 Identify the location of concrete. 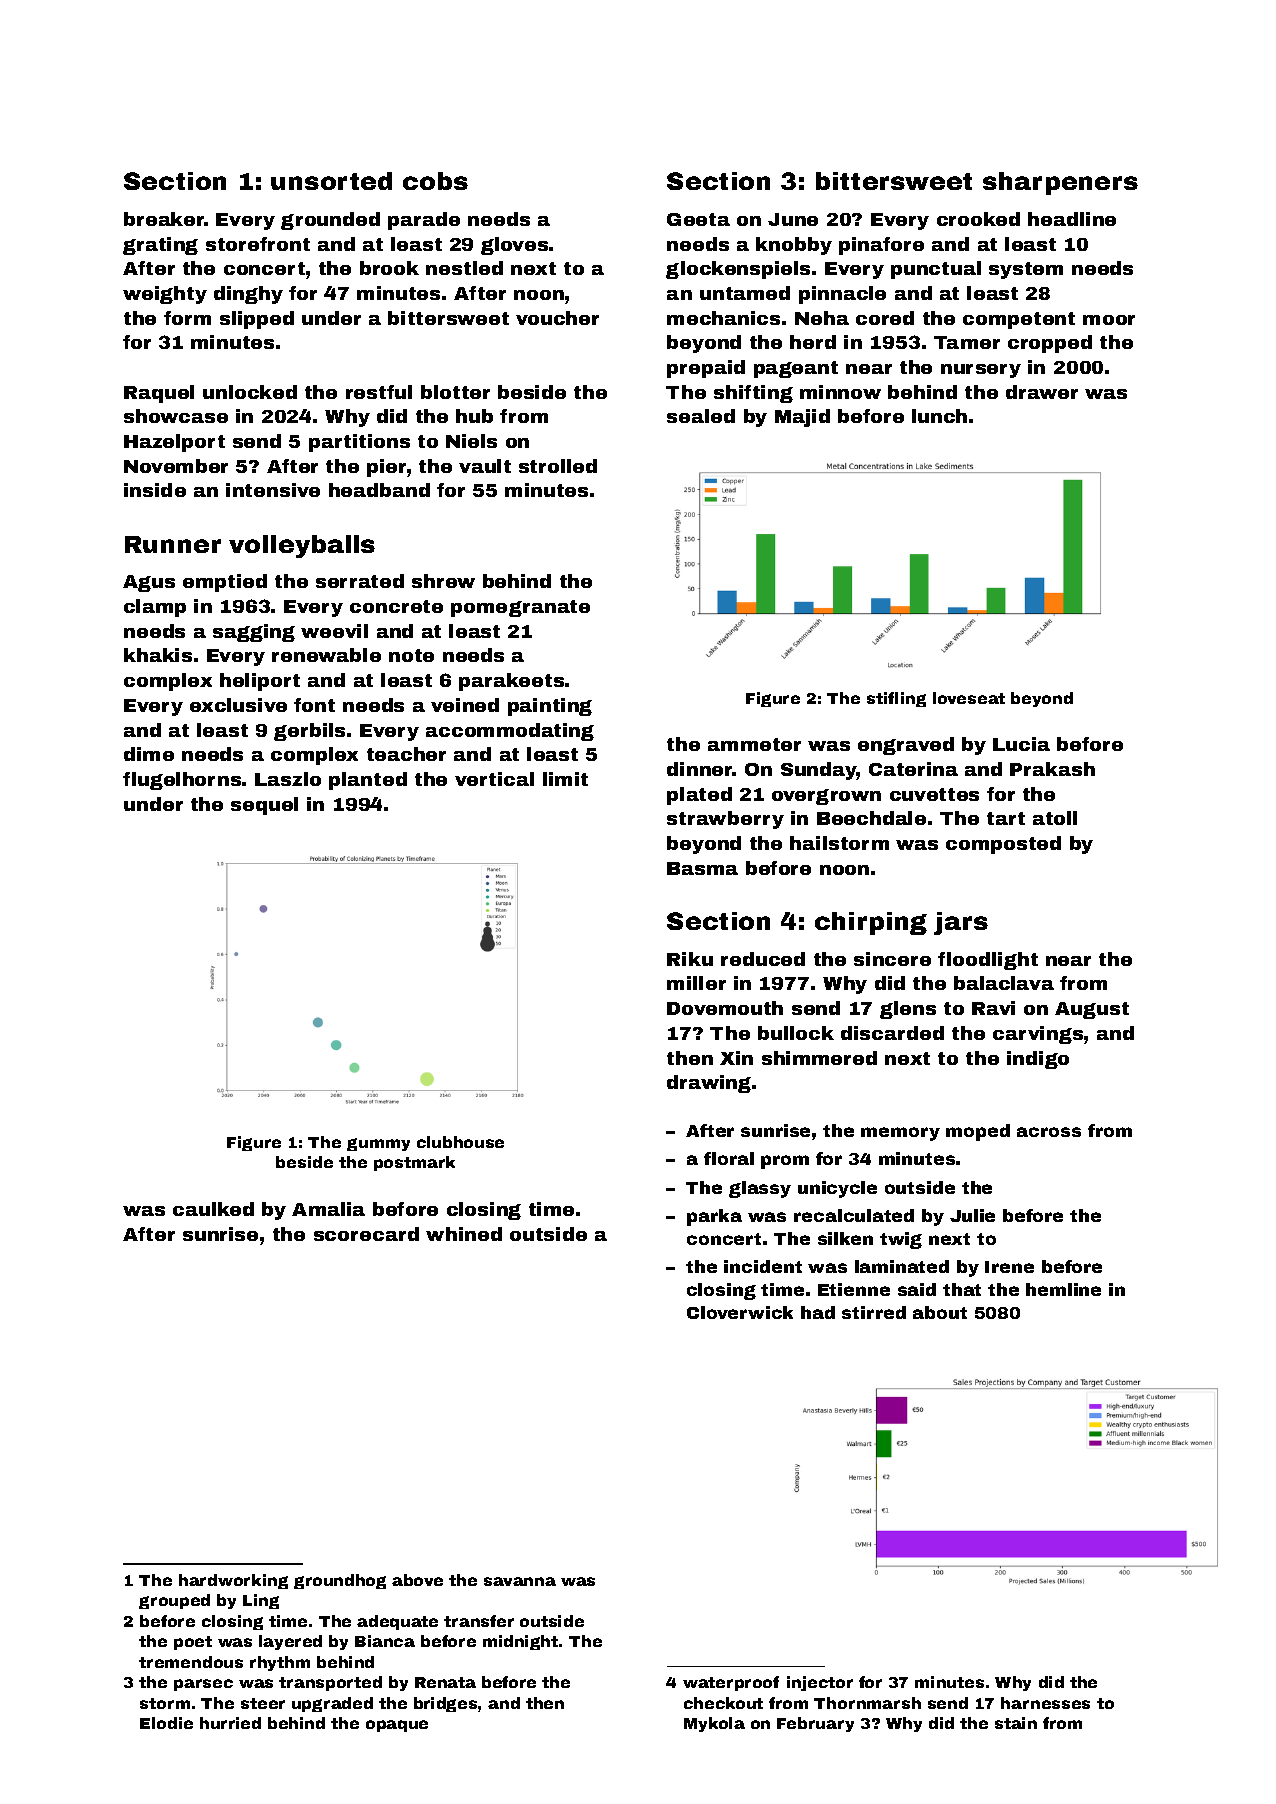
(396, 606).
